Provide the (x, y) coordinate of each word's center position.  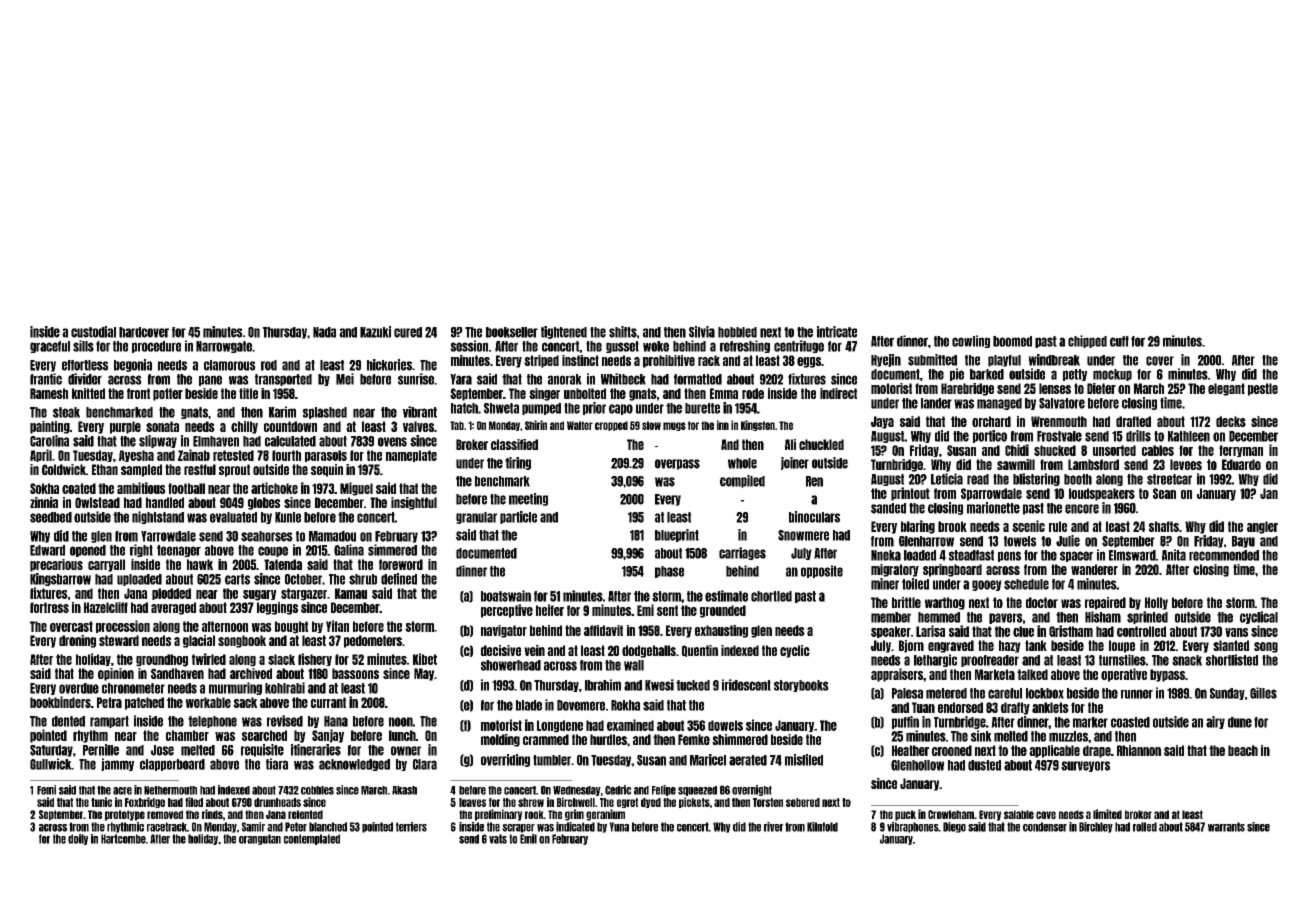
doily (78, 839)
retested (233, 455)
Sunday (1227, 694)
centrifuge (799, 346)
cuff (1119, 341)
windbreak (1054, 360)
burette (702, 408)
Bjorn (911, 646)
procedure (156, 347)
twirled (209, 659)
